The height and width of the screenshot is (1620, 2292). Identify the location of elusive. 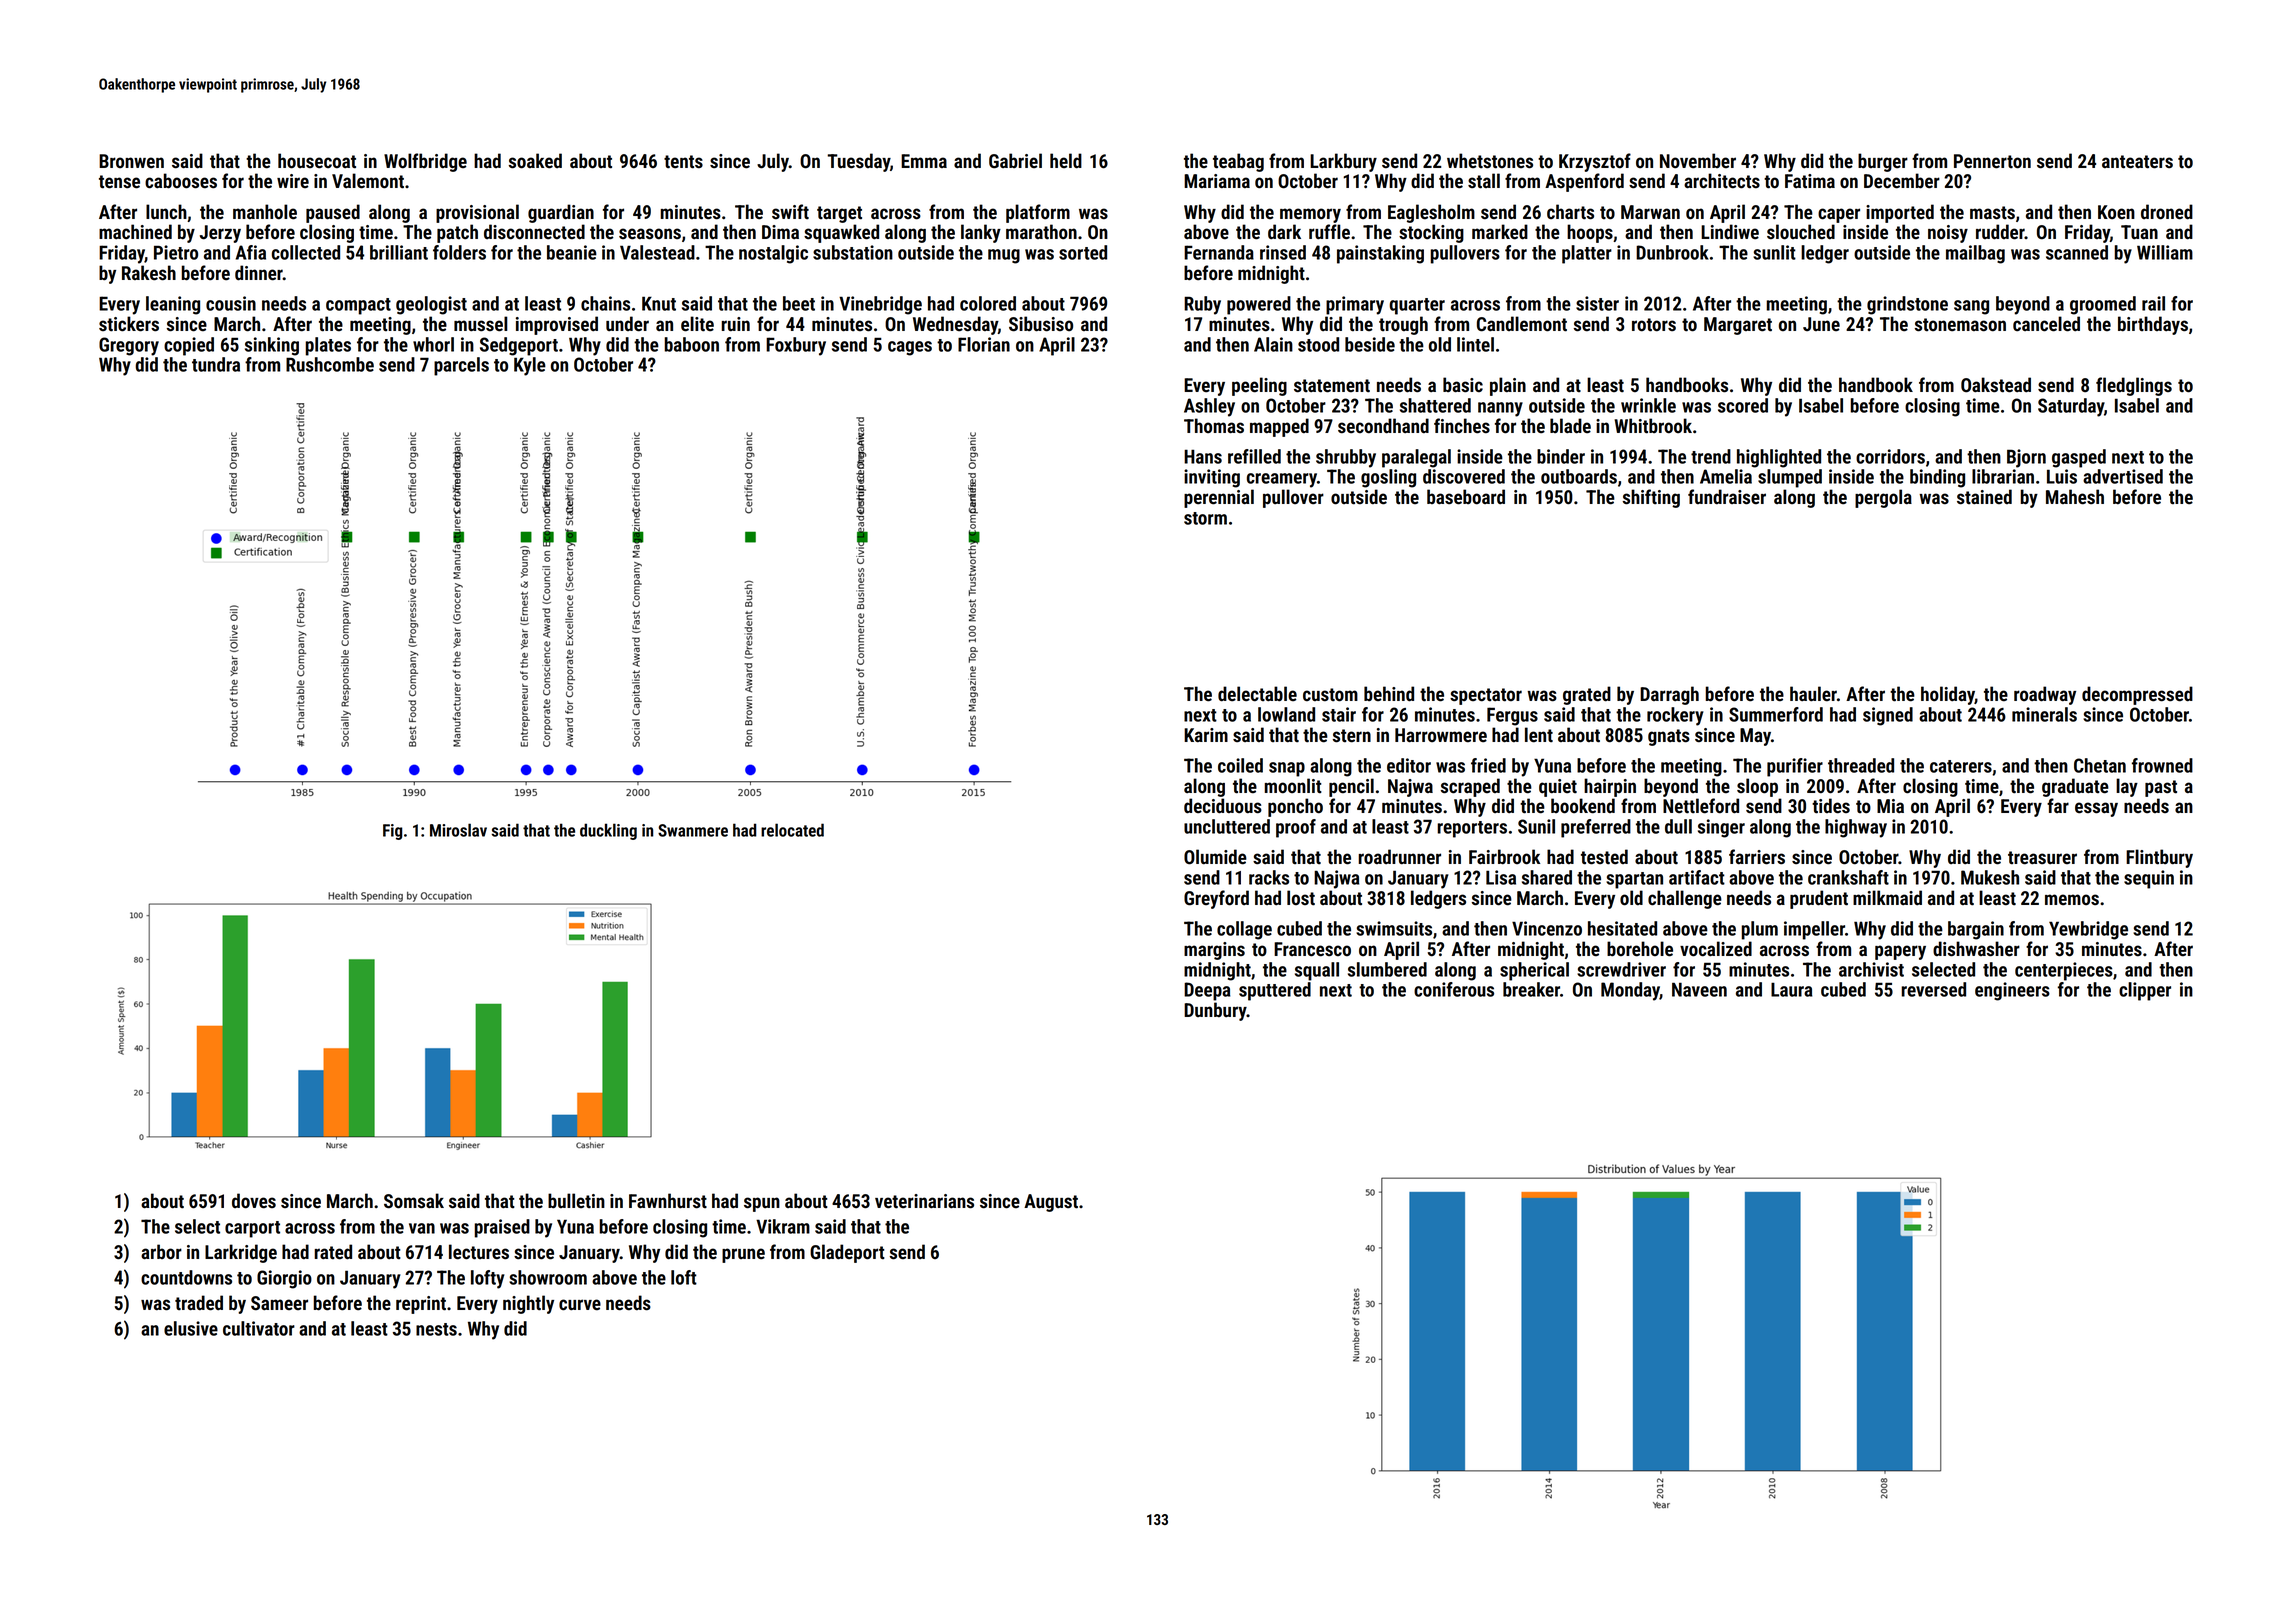
(191, 1328).
